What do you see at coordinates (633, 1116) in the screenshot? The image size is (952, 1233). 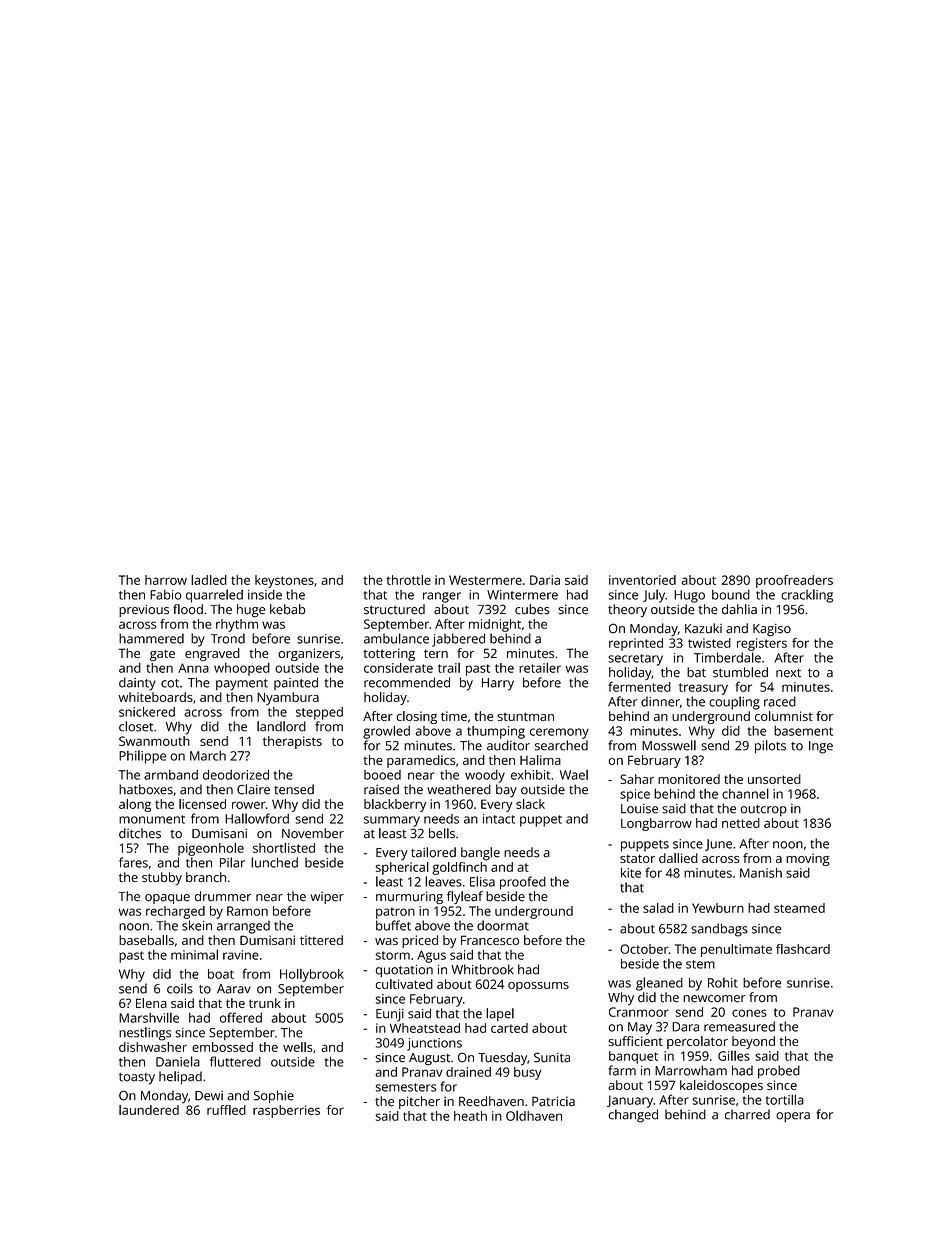 I see `changed` at bounding box center [633, 1116].
